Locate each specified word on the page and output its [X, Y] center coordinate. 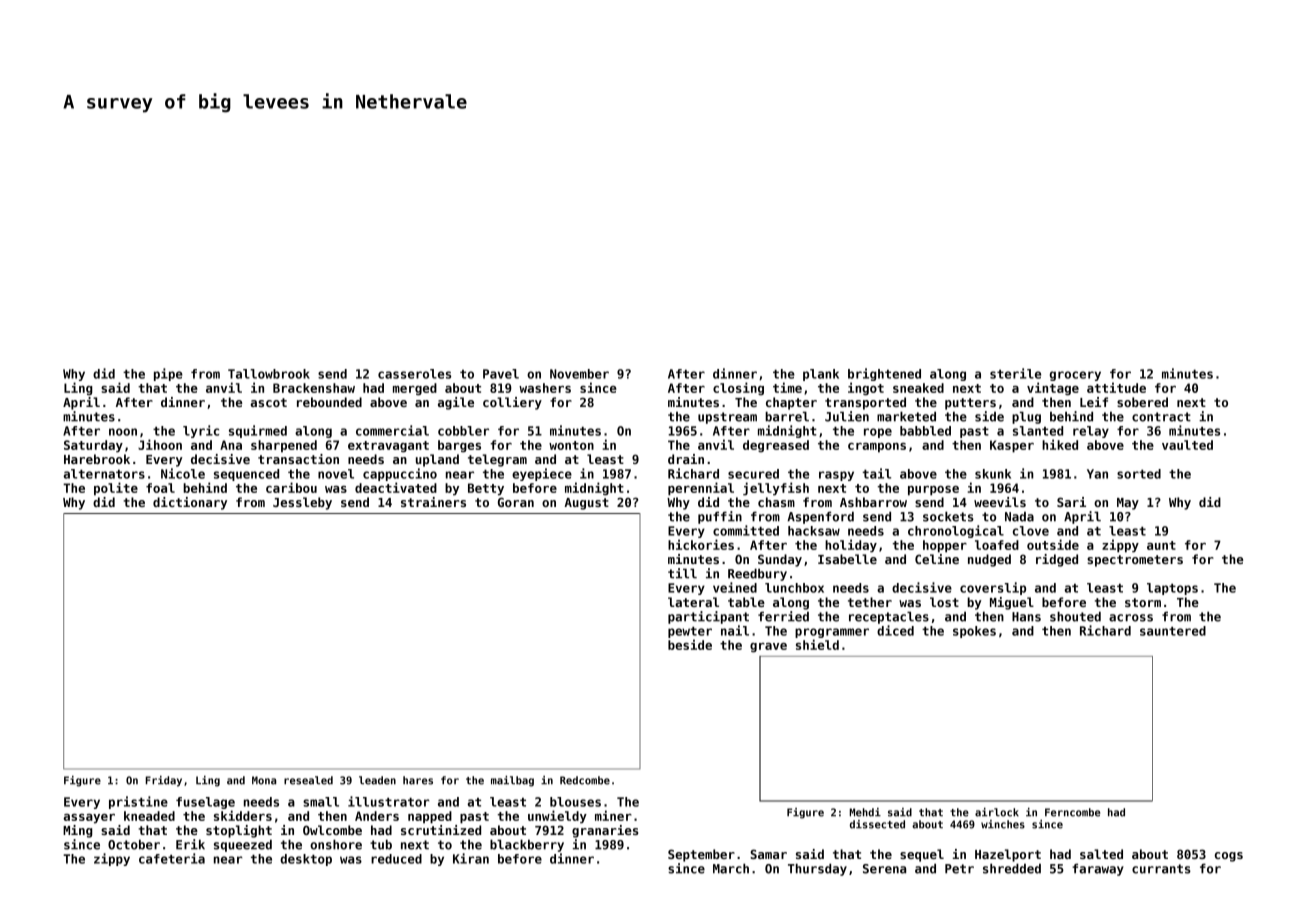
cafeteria [172, 858]
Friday [164, 781]
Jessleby [302, 503]
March [731, 868]
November [579, 374]
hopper [945, 546]
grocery [1075, 376]
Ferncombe [1072, 812]
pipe [168, 374]
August [586, 504]
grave [768, 648]
